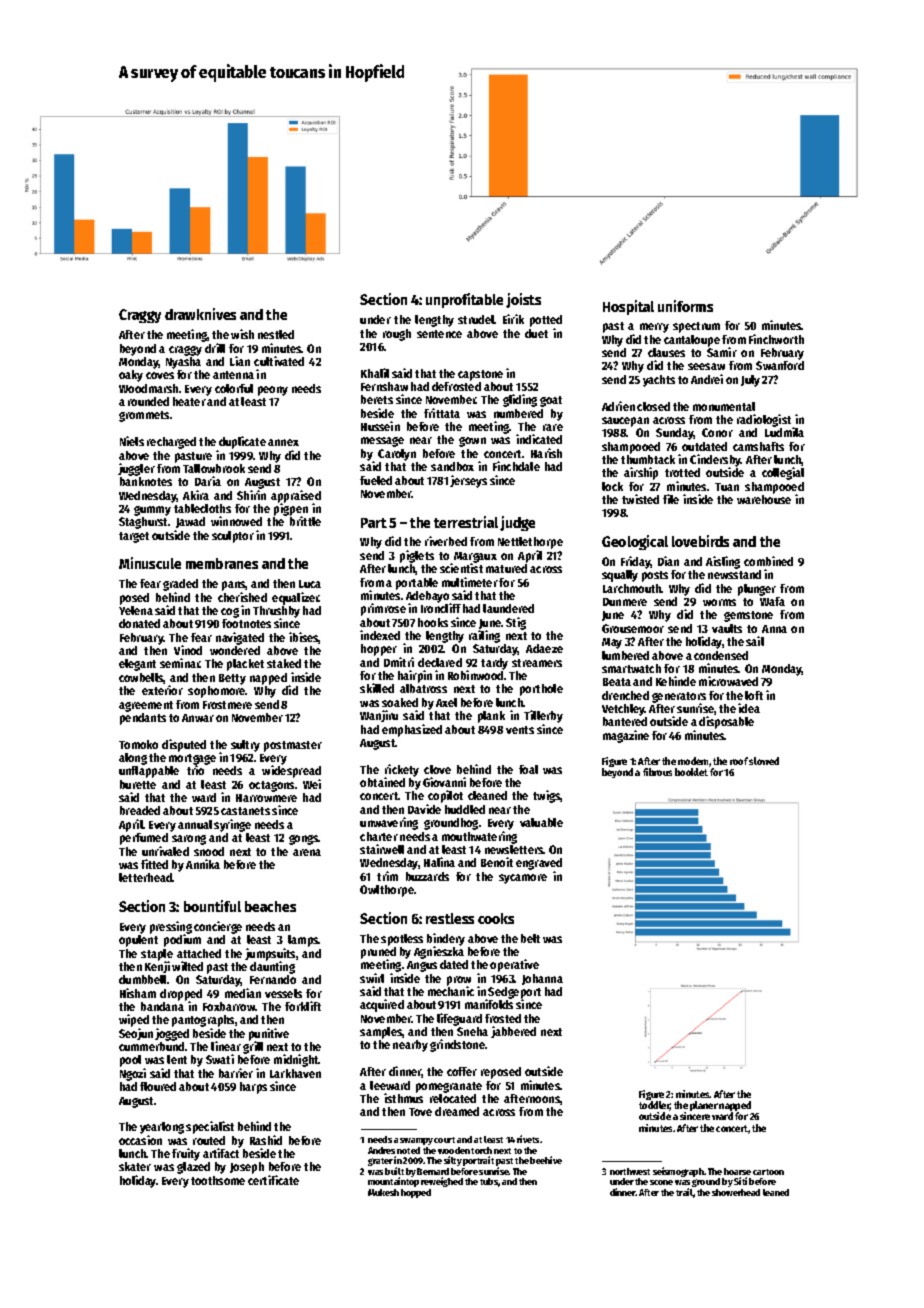  I want to click on disposable, so click(726, 722).
